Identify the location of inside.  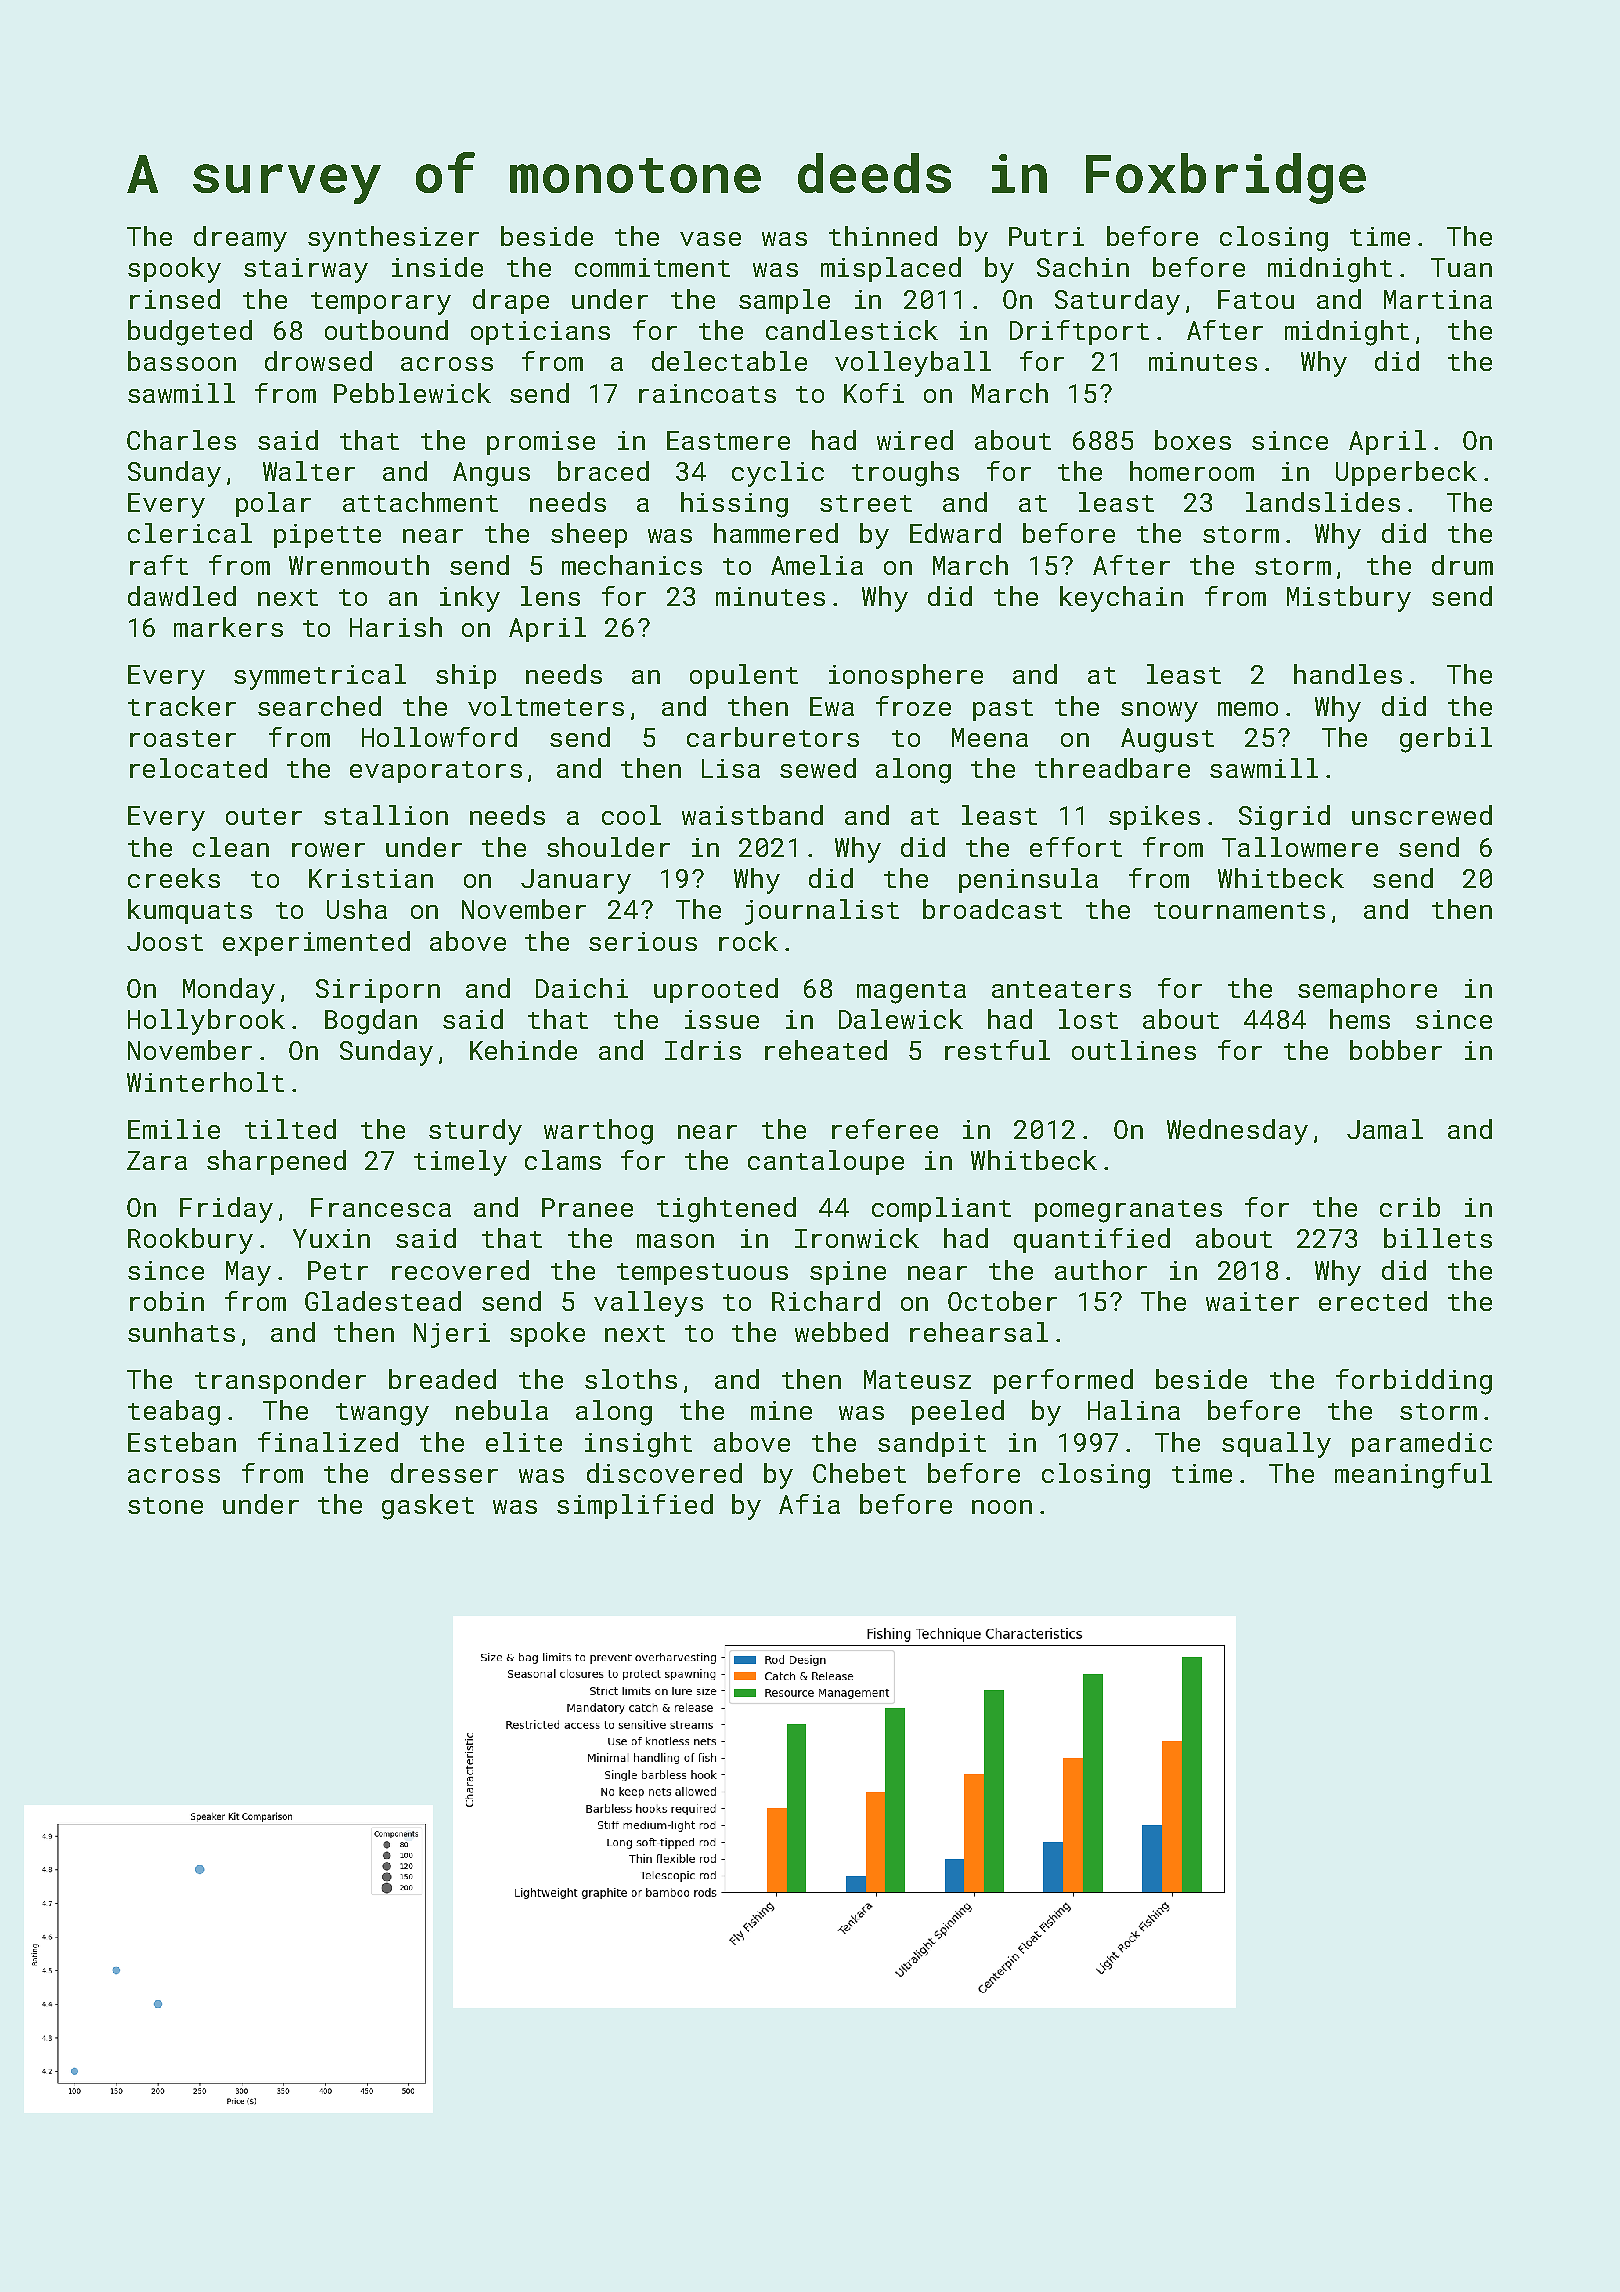
(437, 267).
